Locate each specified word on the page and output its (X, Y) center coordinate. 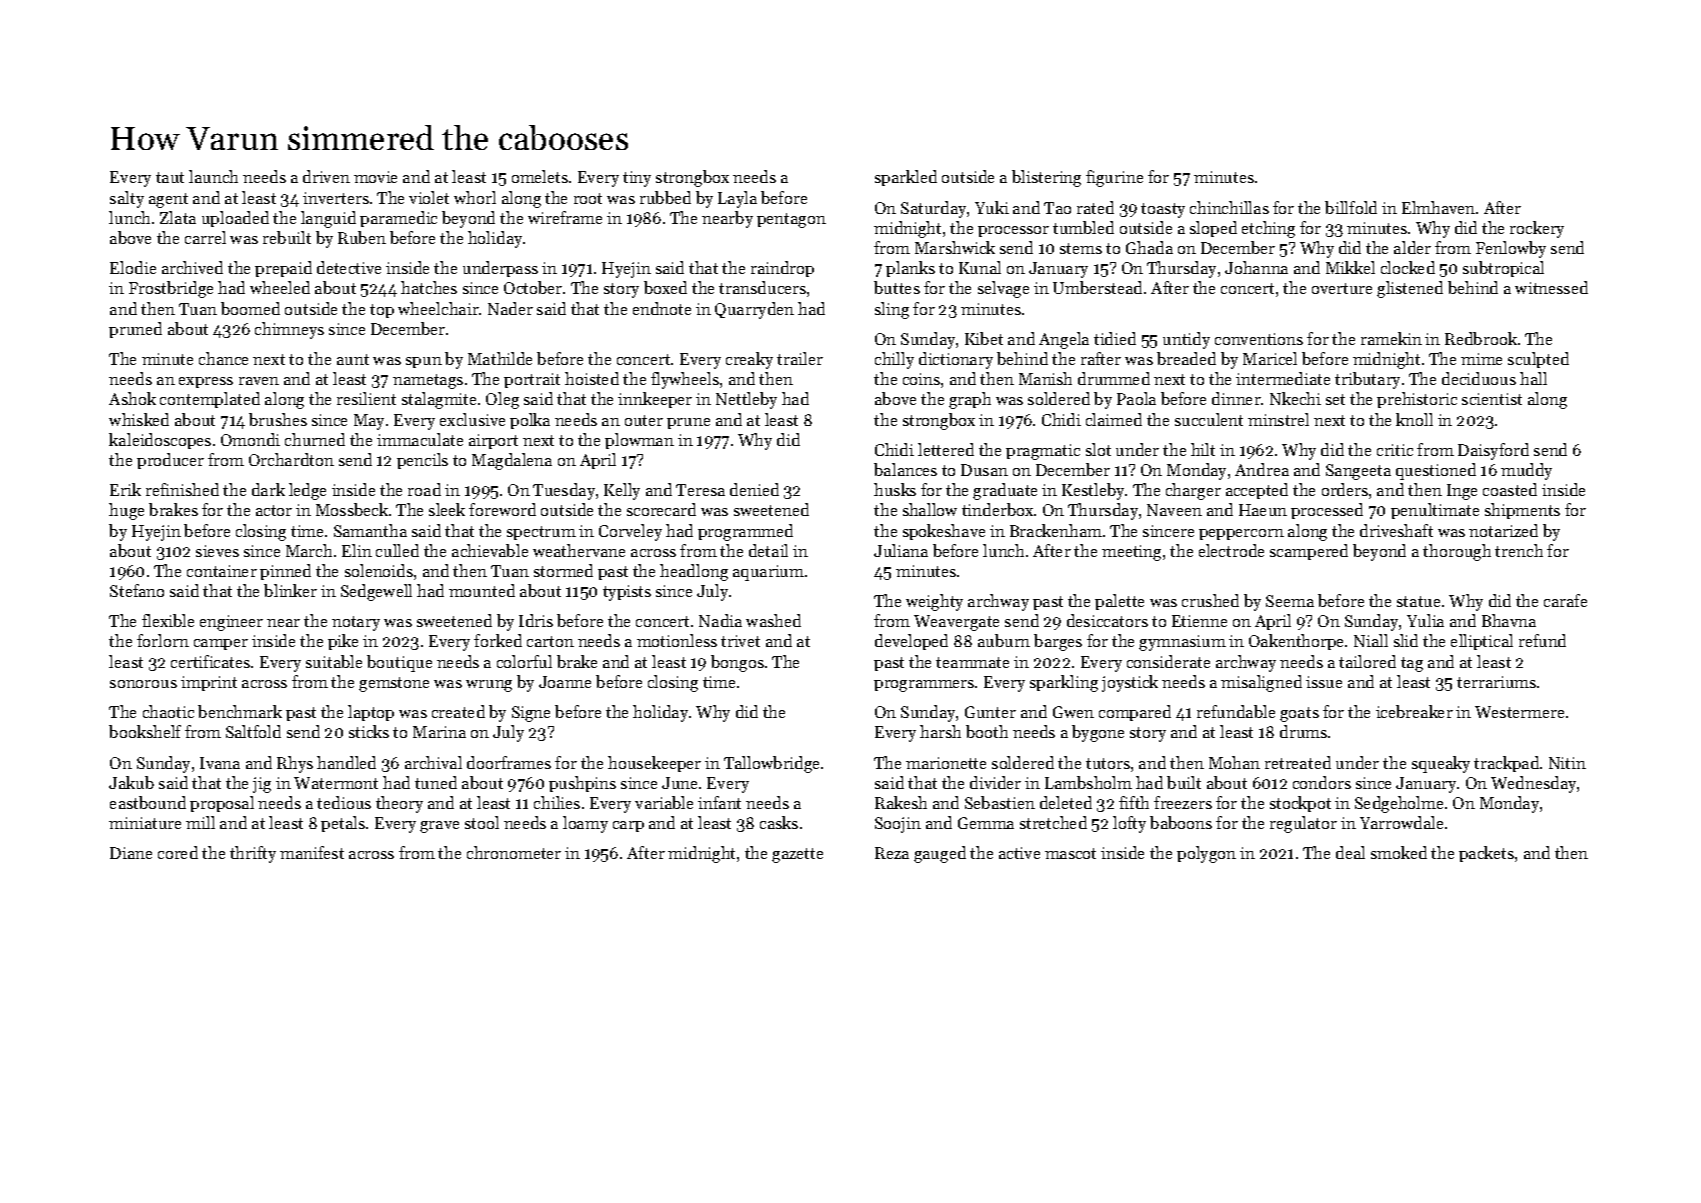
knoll (1414, 419)
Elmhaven (1438, 207)
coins (921, 379)
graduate (1005, 491)
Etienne (1199, 621)
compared (1135, 713)
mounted (482, 590)
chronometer (514, 852)
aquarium (768, 573)
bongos (737, 663)
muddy (1526, 471)
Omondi (250, 439)
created (458, 711)
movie (375, 177)
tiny (637, 179)
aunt (353, 359)
